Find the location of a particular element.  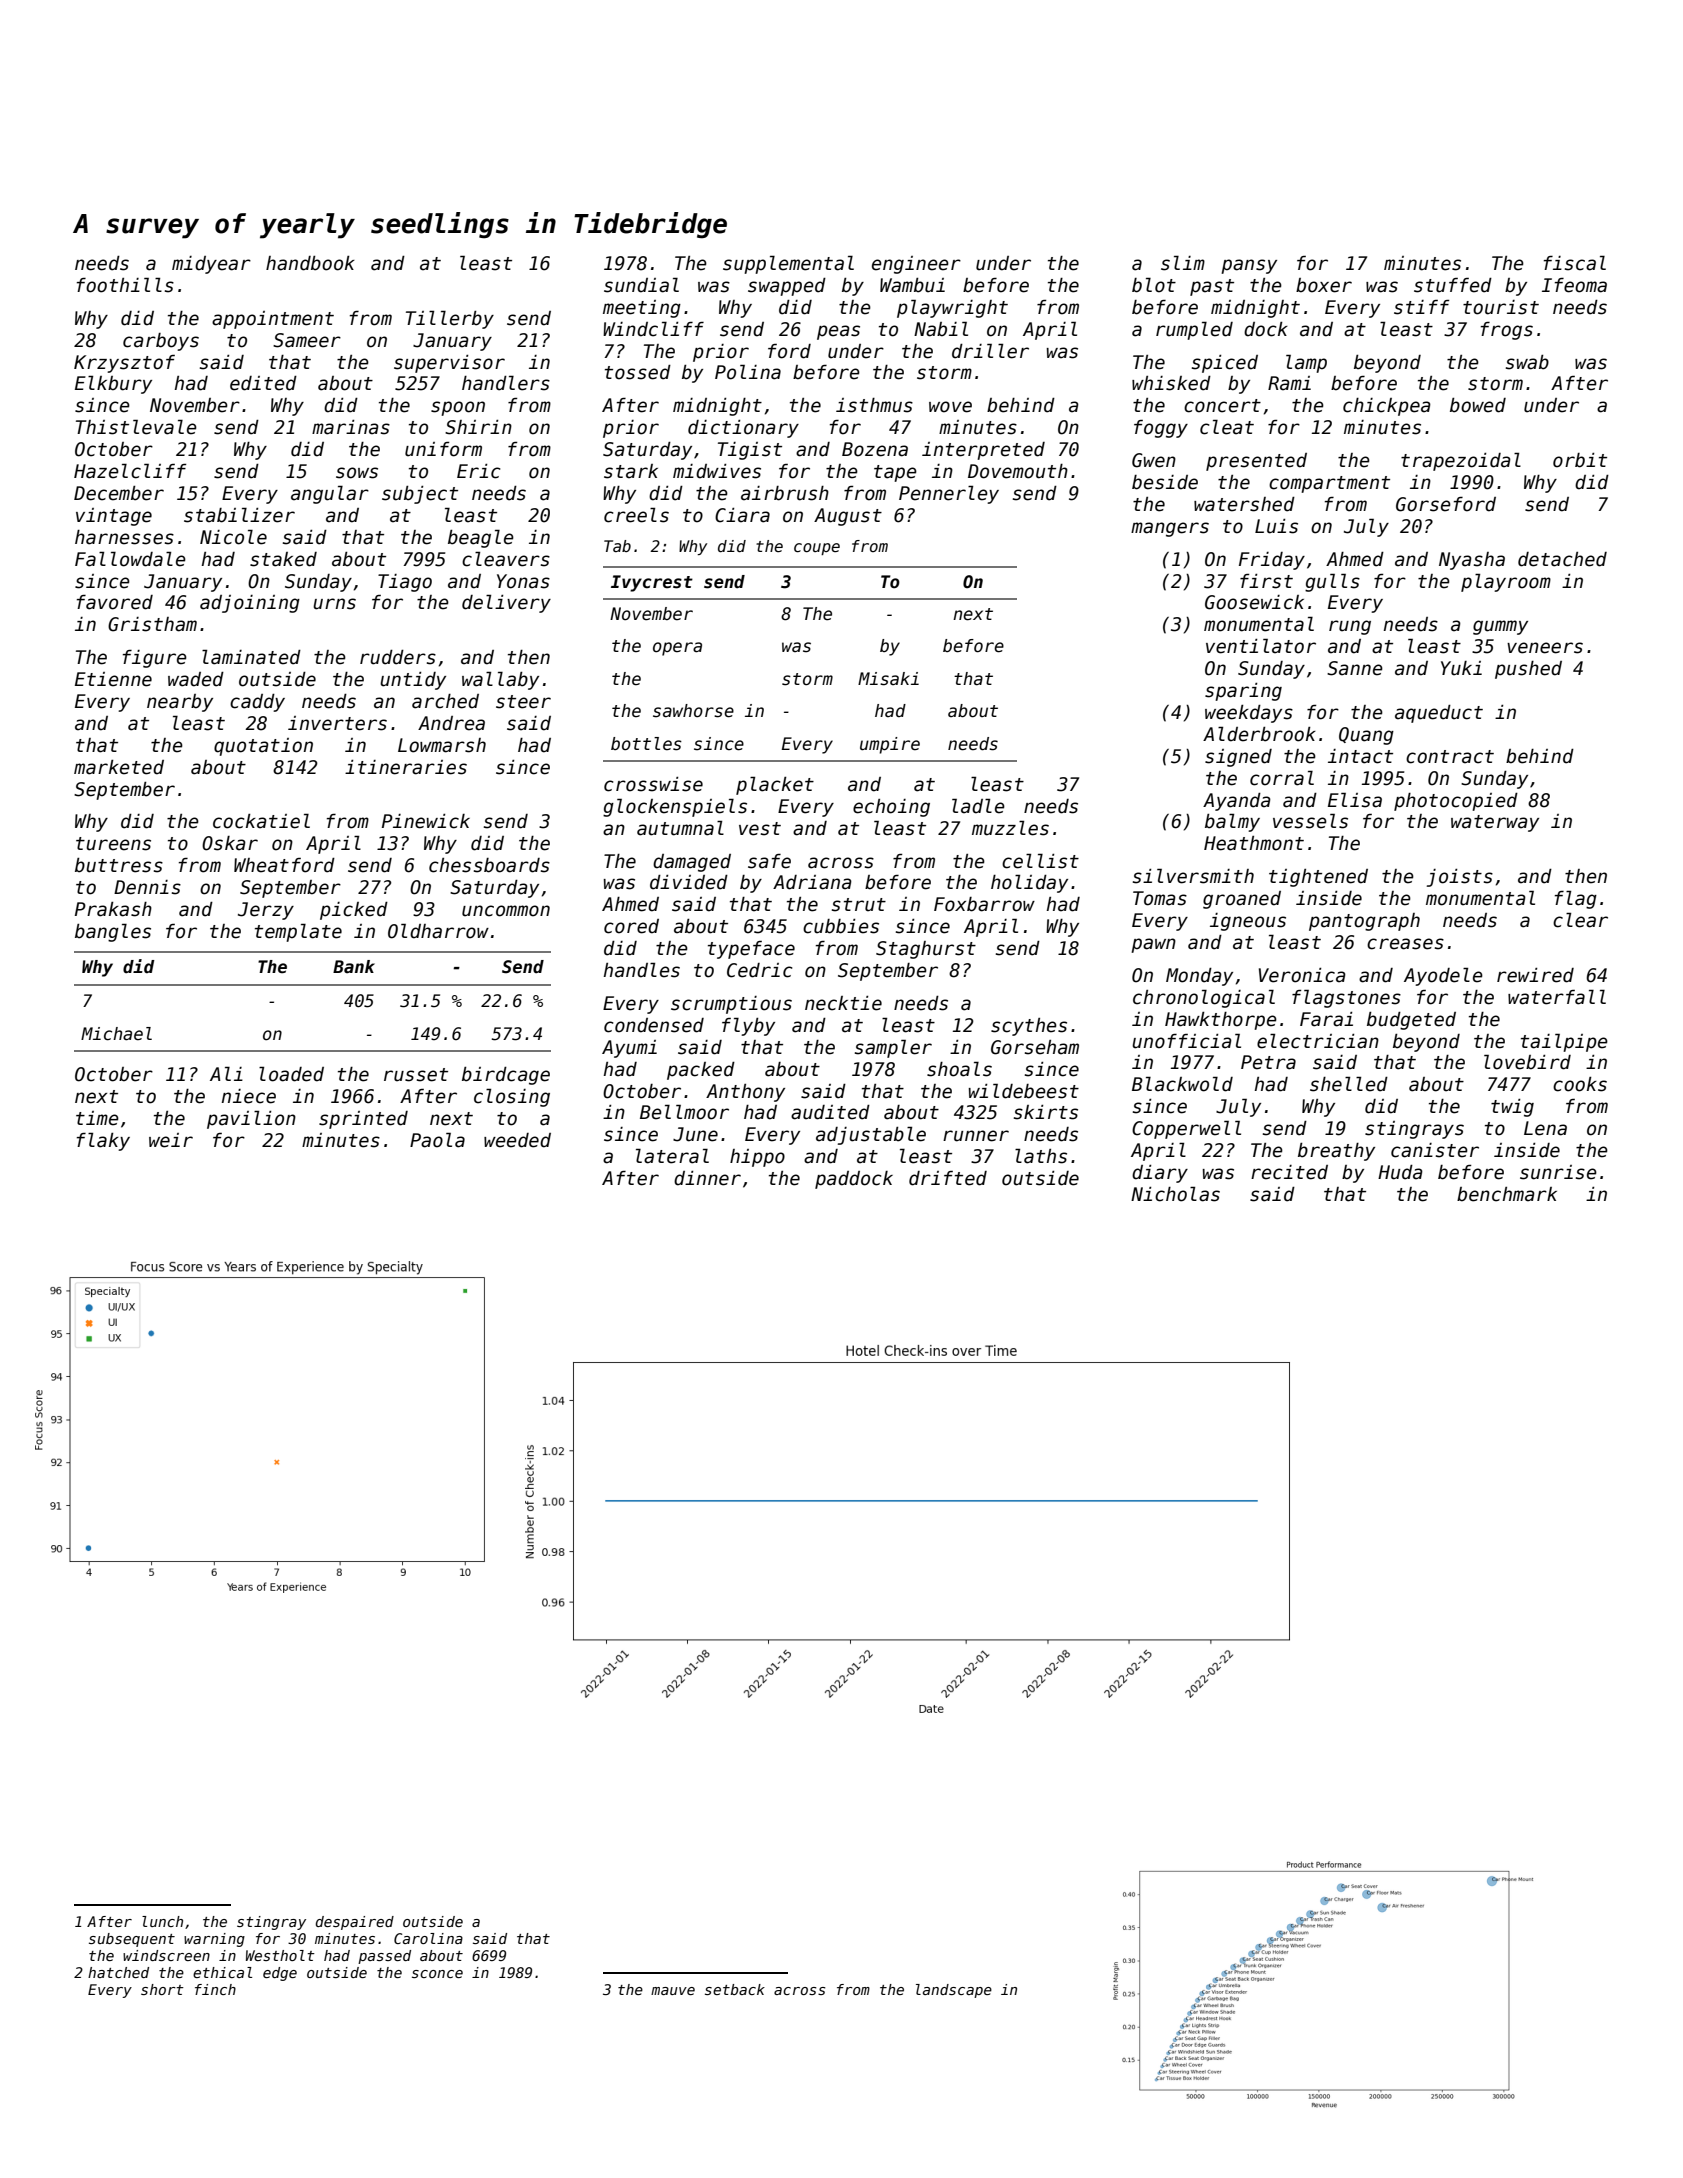

closing is located at coordinates (512, 1097).
